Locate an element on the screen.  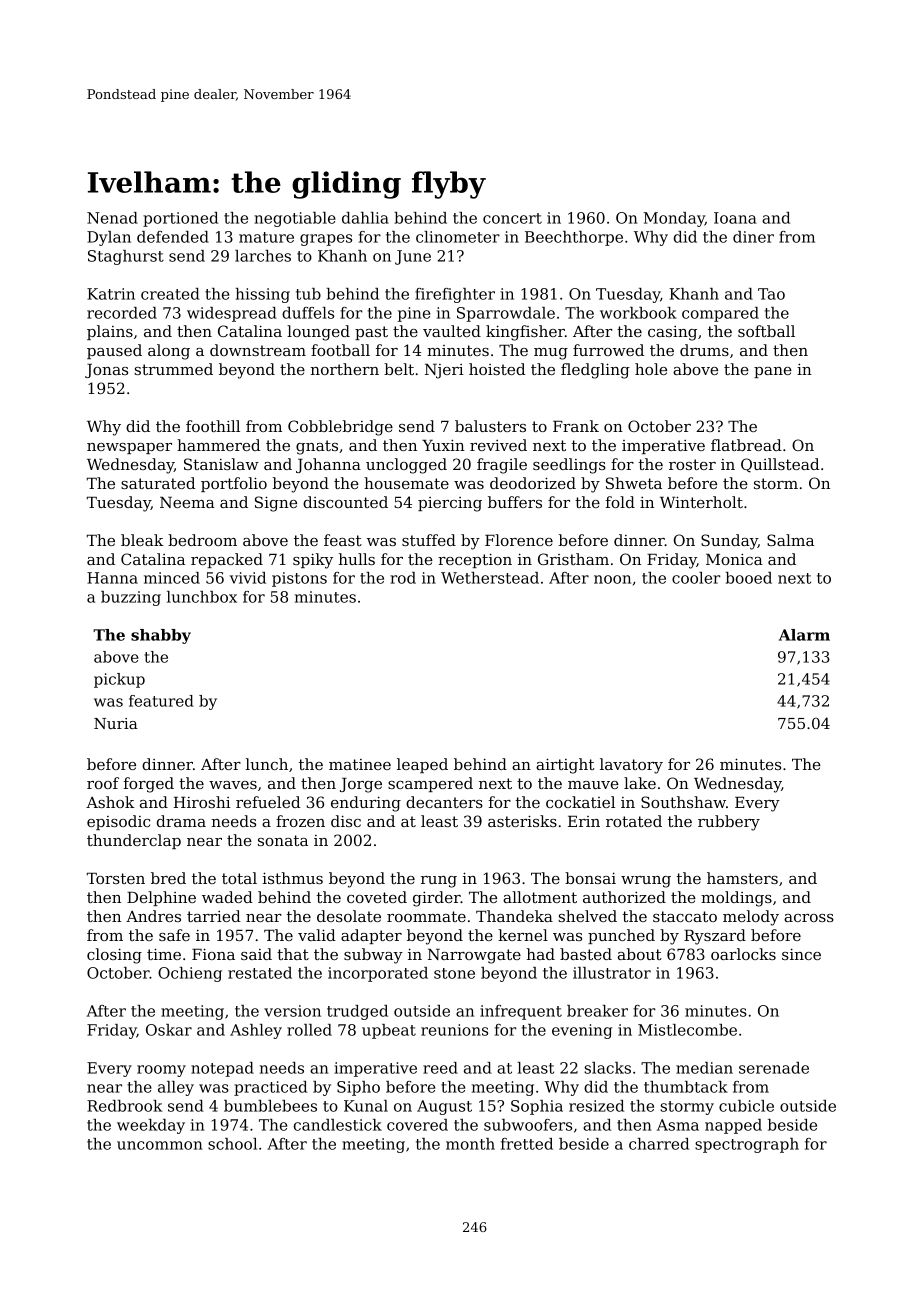
Nenad is located at coordinates (112, 218).
